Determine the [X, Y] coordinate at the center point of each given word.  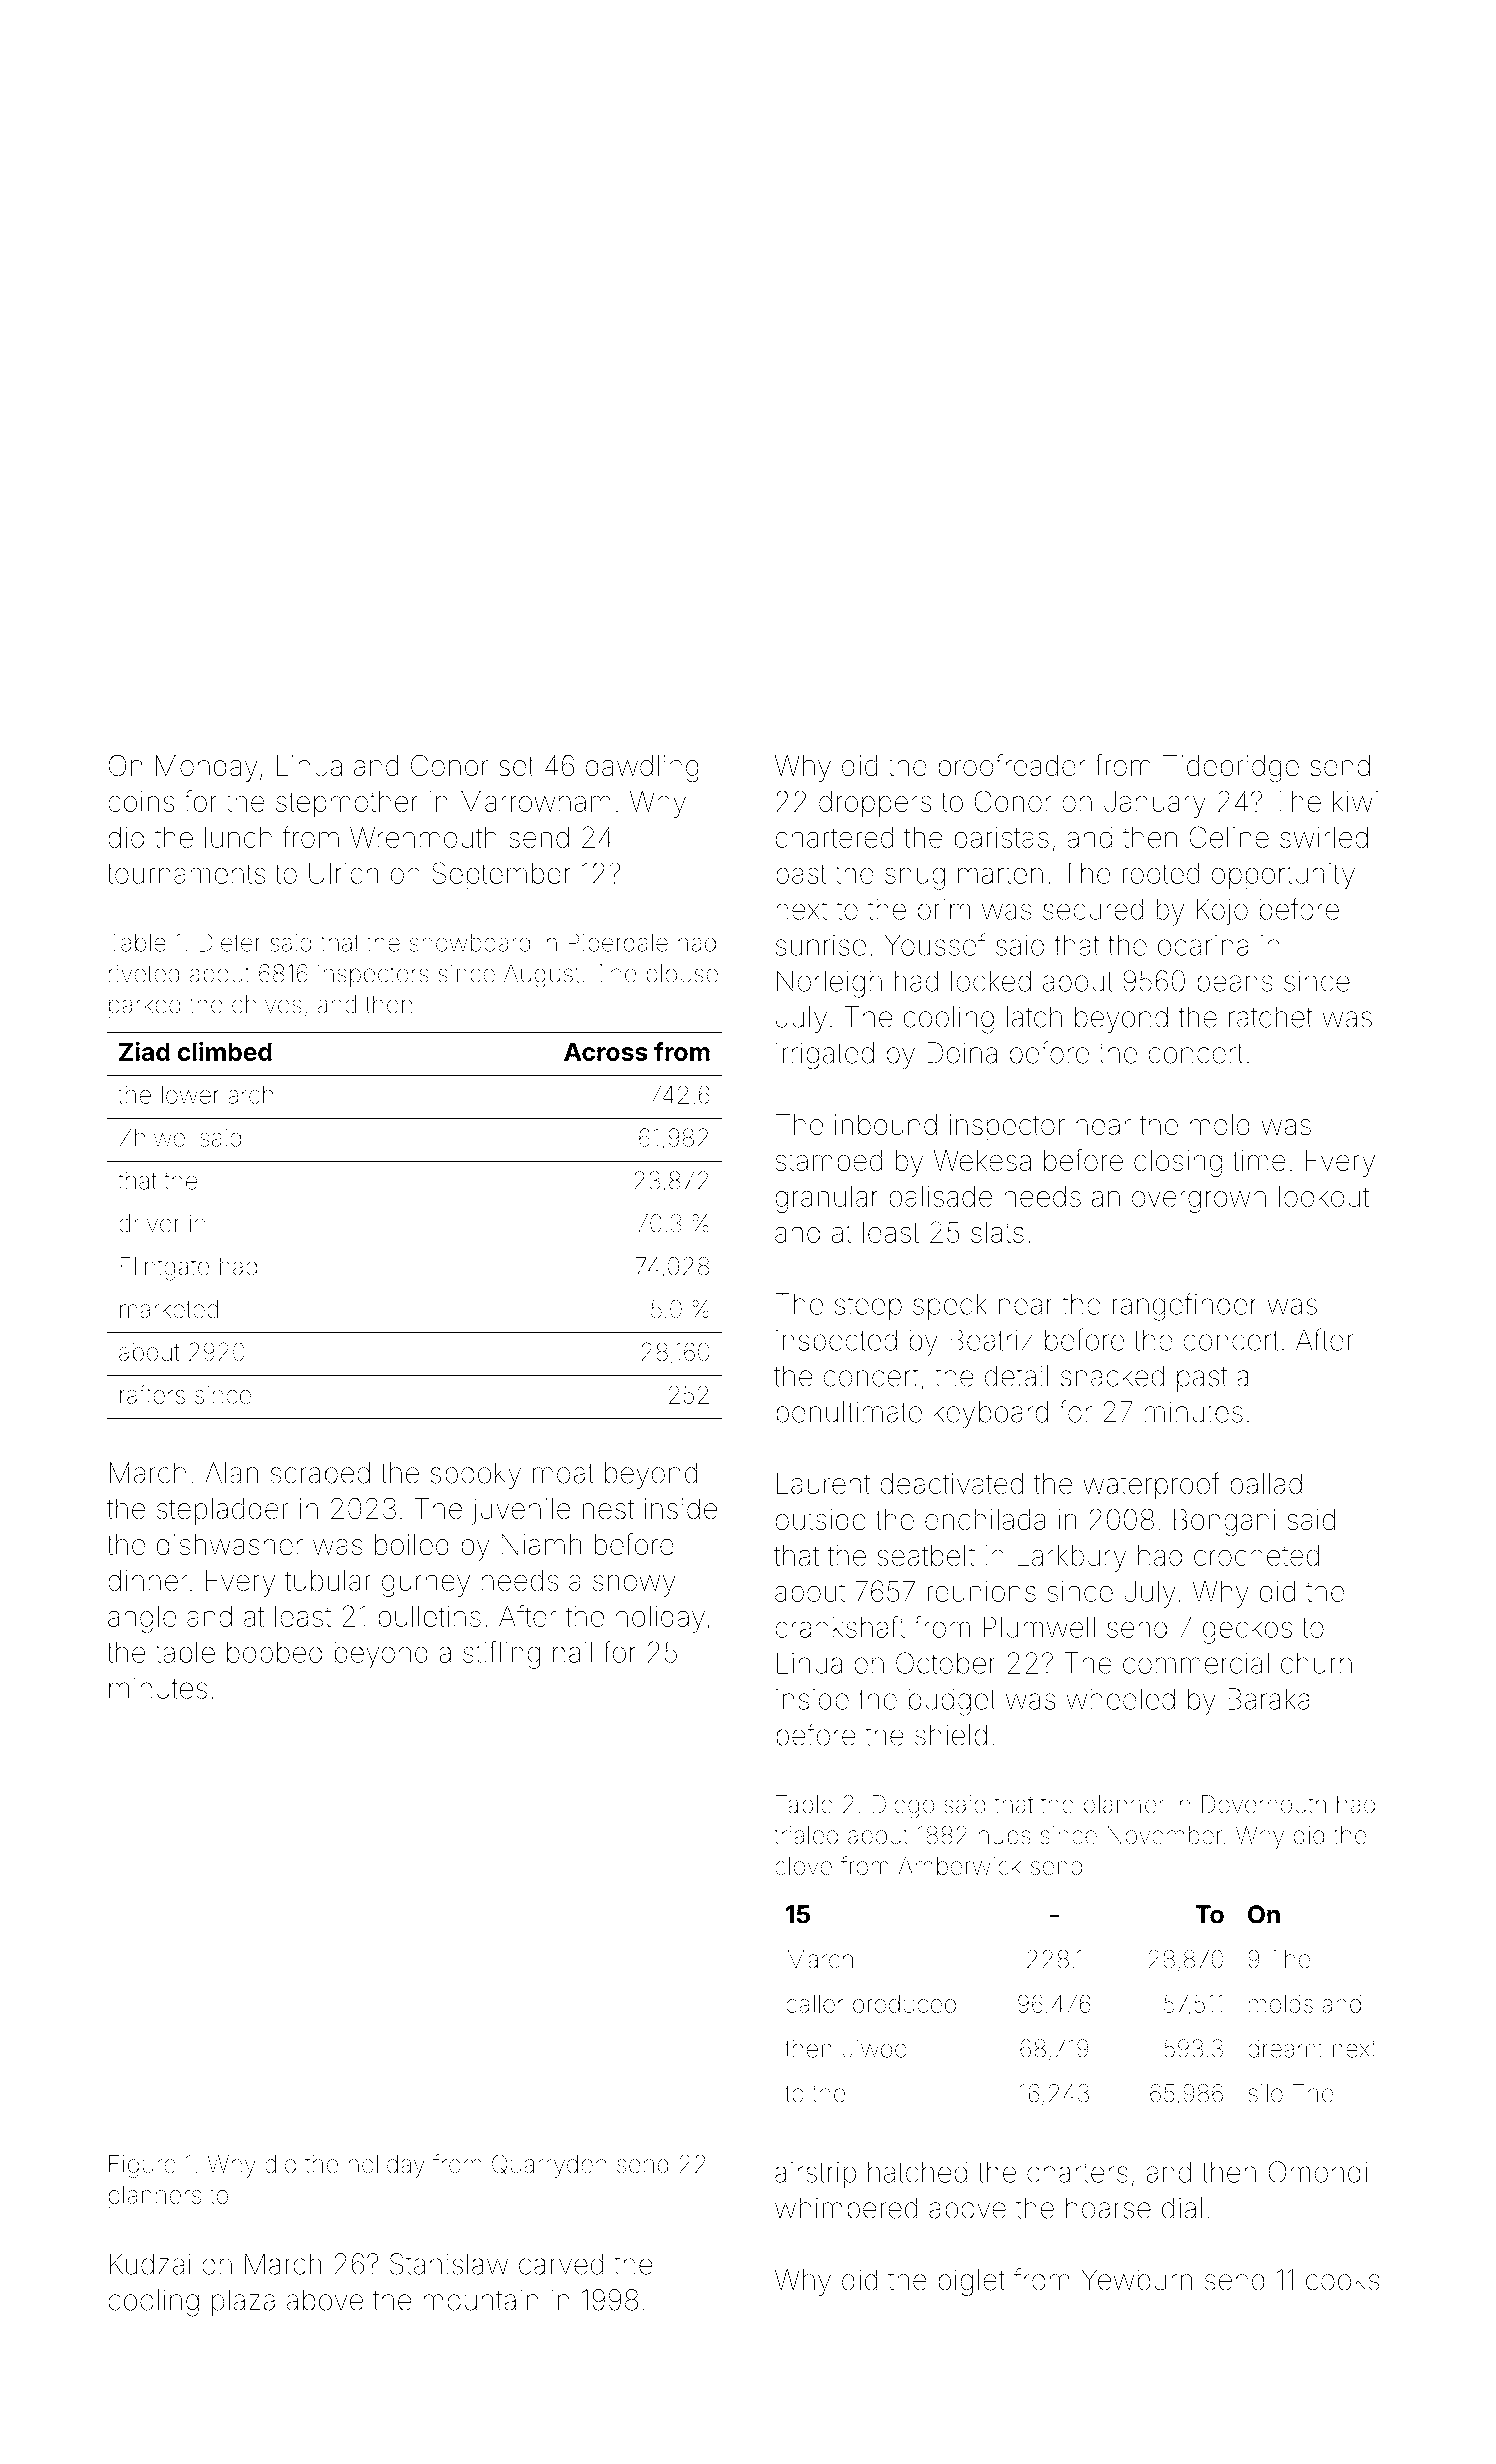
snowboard [470, 942]
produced [904, 2006]
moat [563, 1474]
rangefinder [1184, 1306]
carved [561, 2264]
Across [606, 1051]
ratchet [1271, 1017]
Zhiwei [155, 1137]
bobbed [274, 1652]
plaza [243, 2302]
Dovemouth [1264, 1804]
